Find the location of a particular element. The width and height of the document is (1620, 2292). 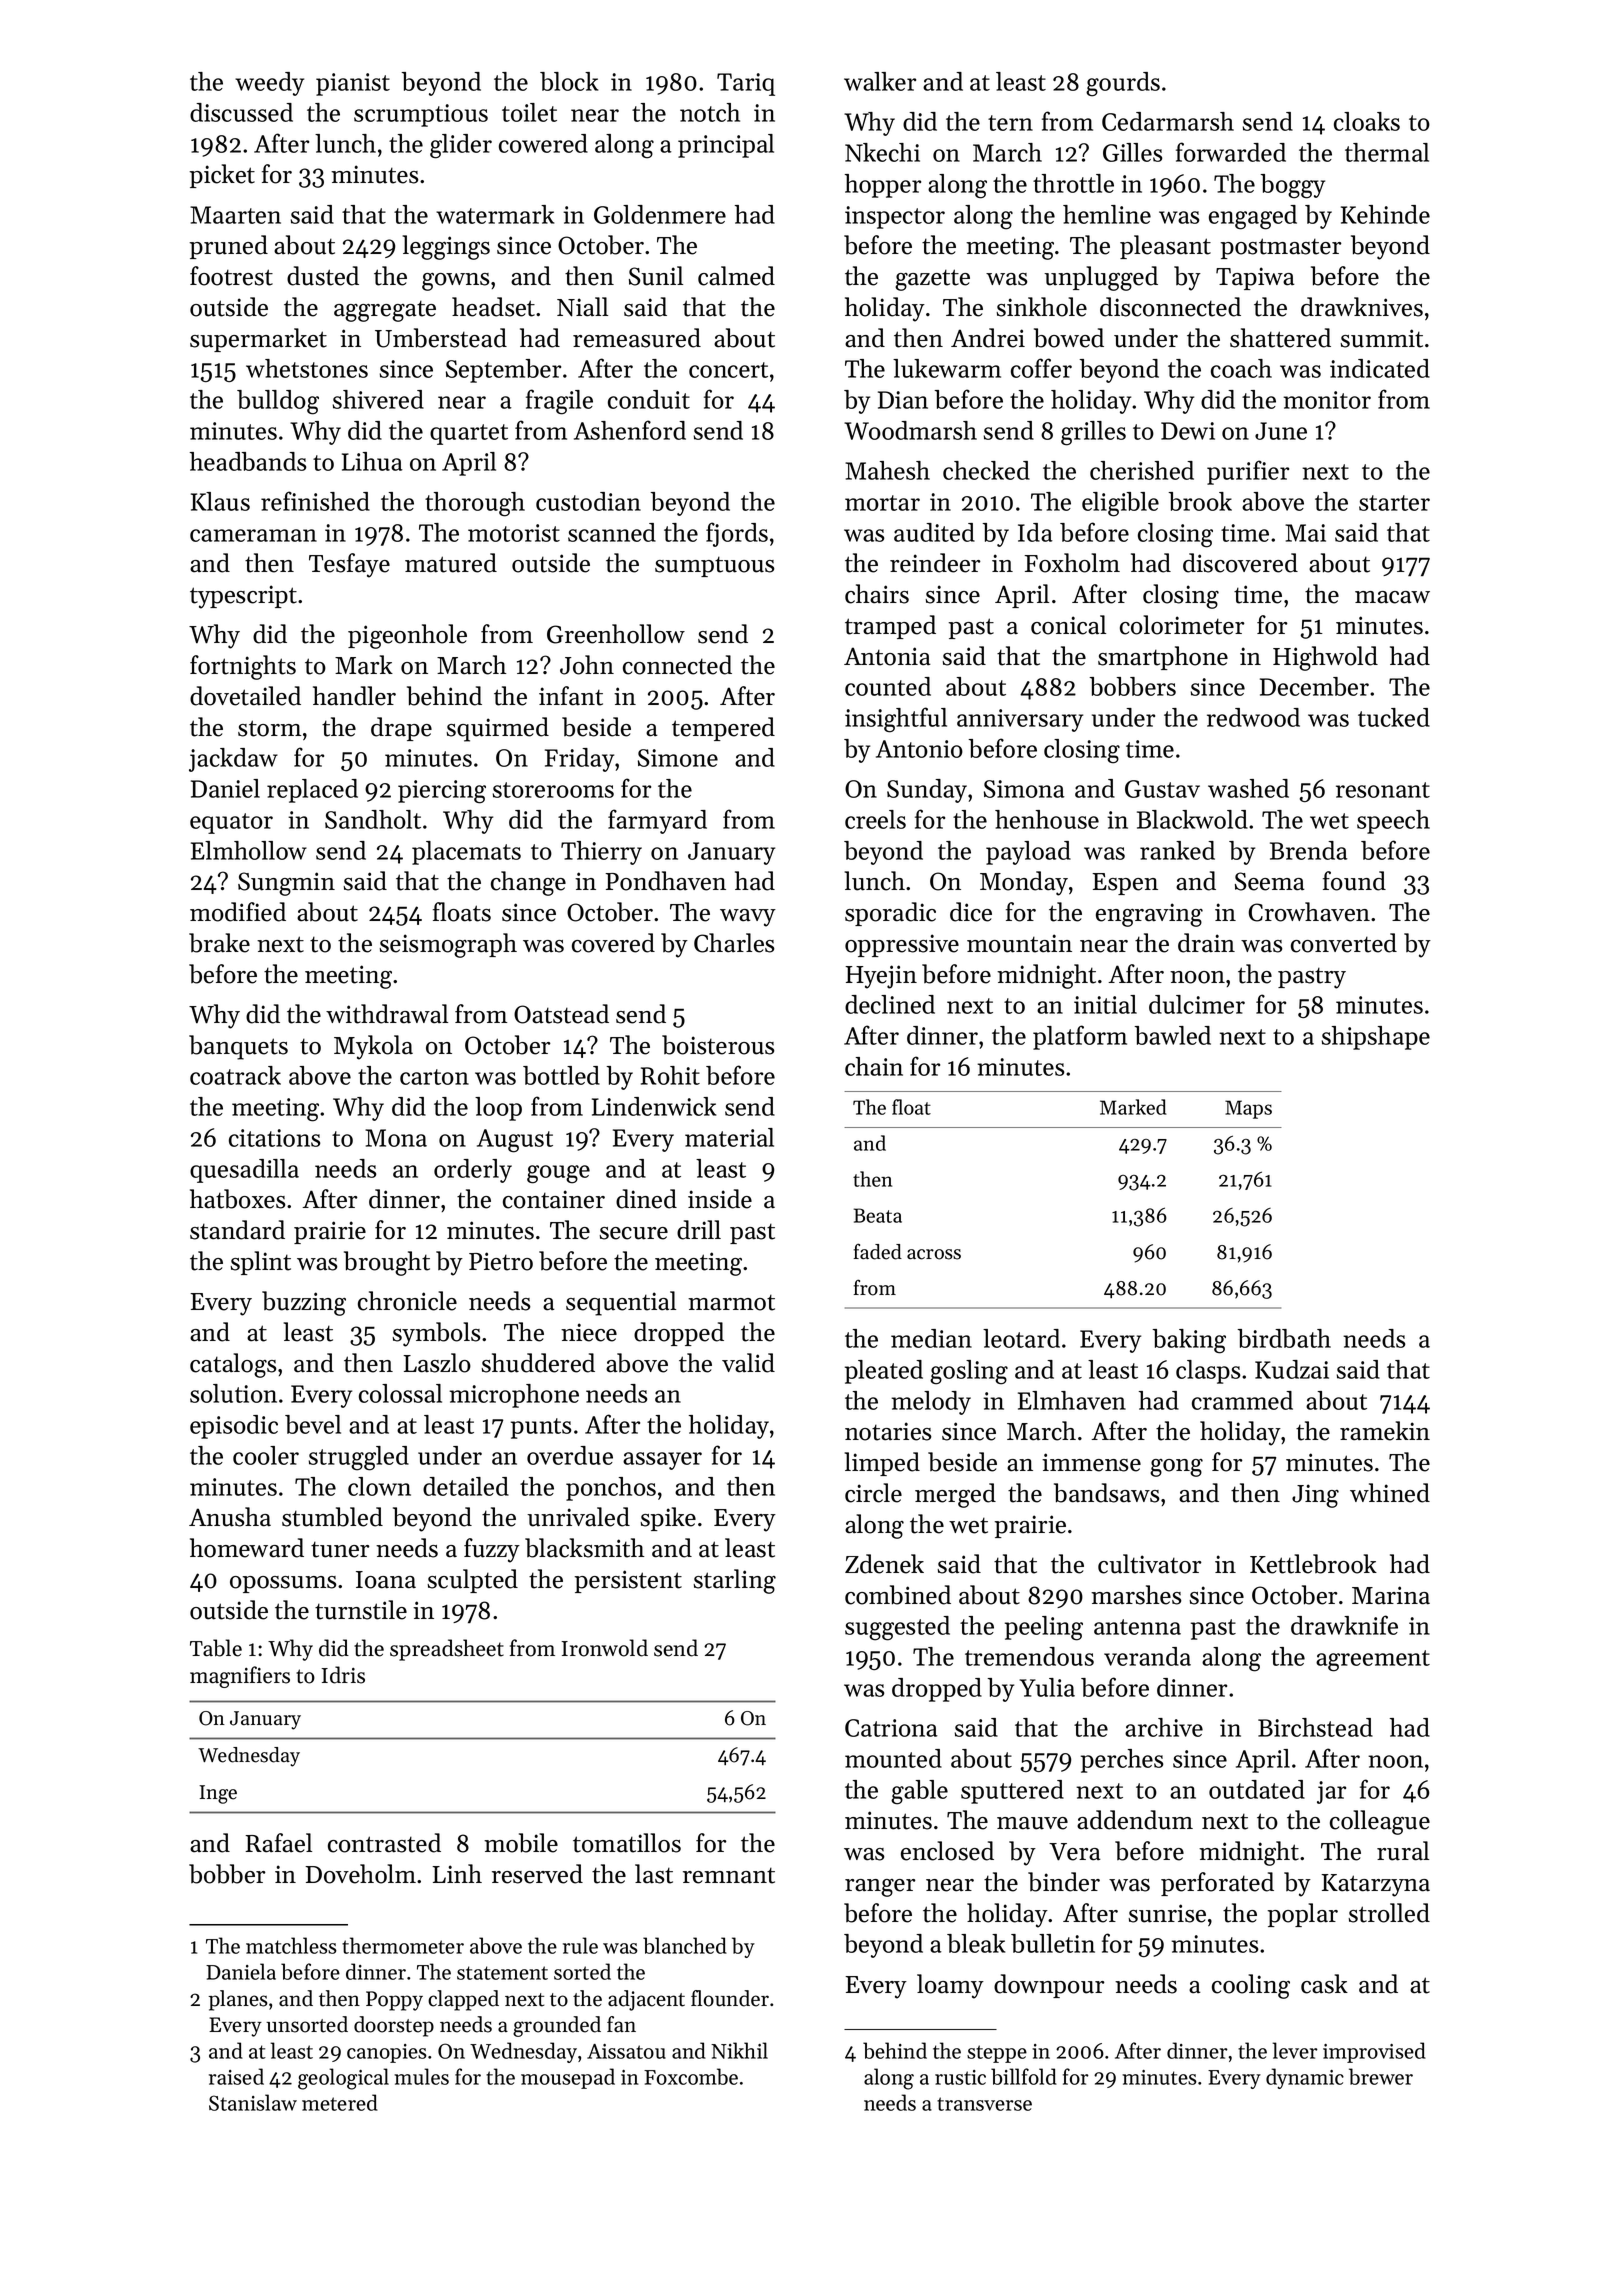

Sandholt is located at coordinates (373, 819).
